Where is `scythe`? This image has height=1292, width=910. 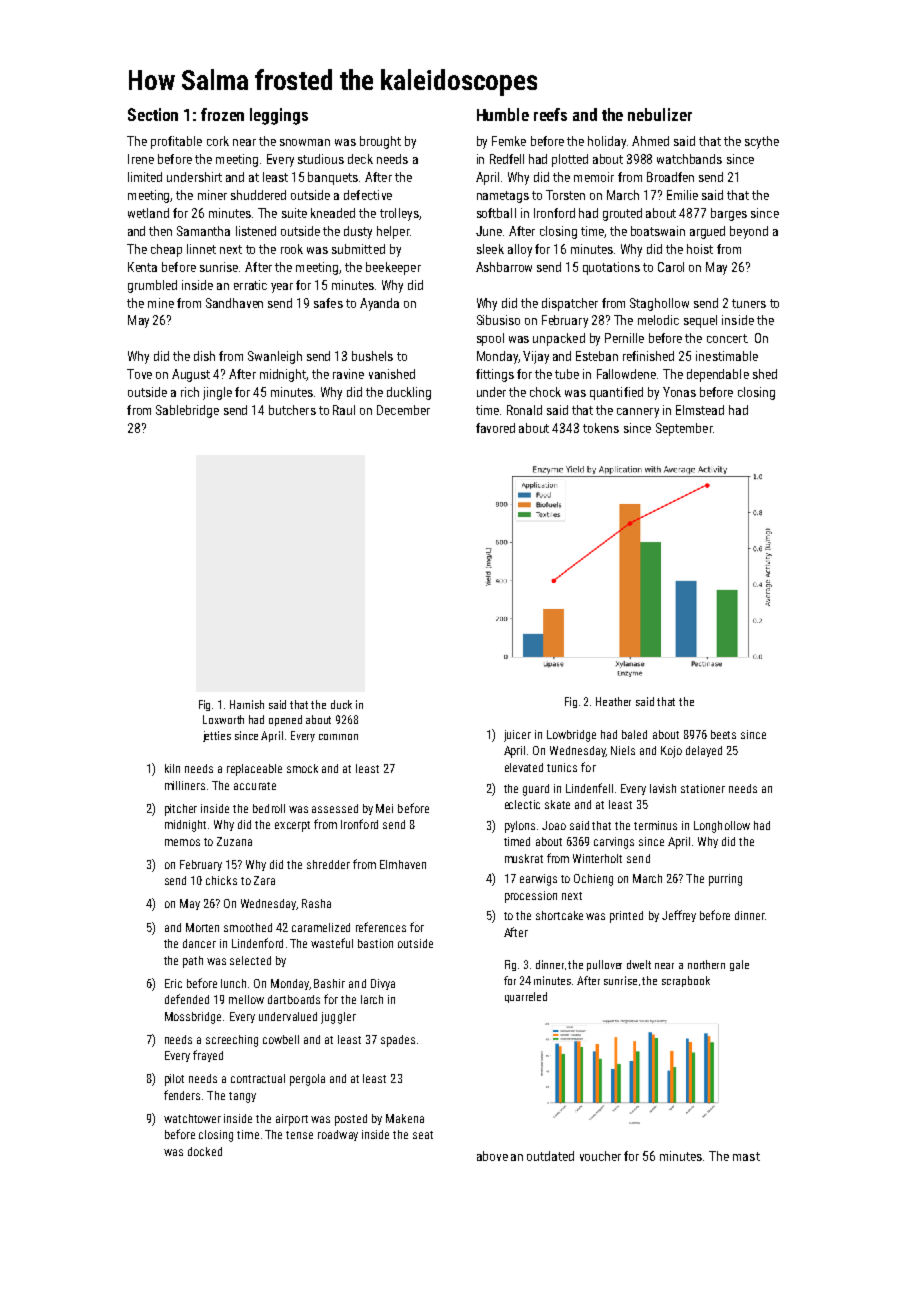 scythe is located at coordinates (762, 142).
